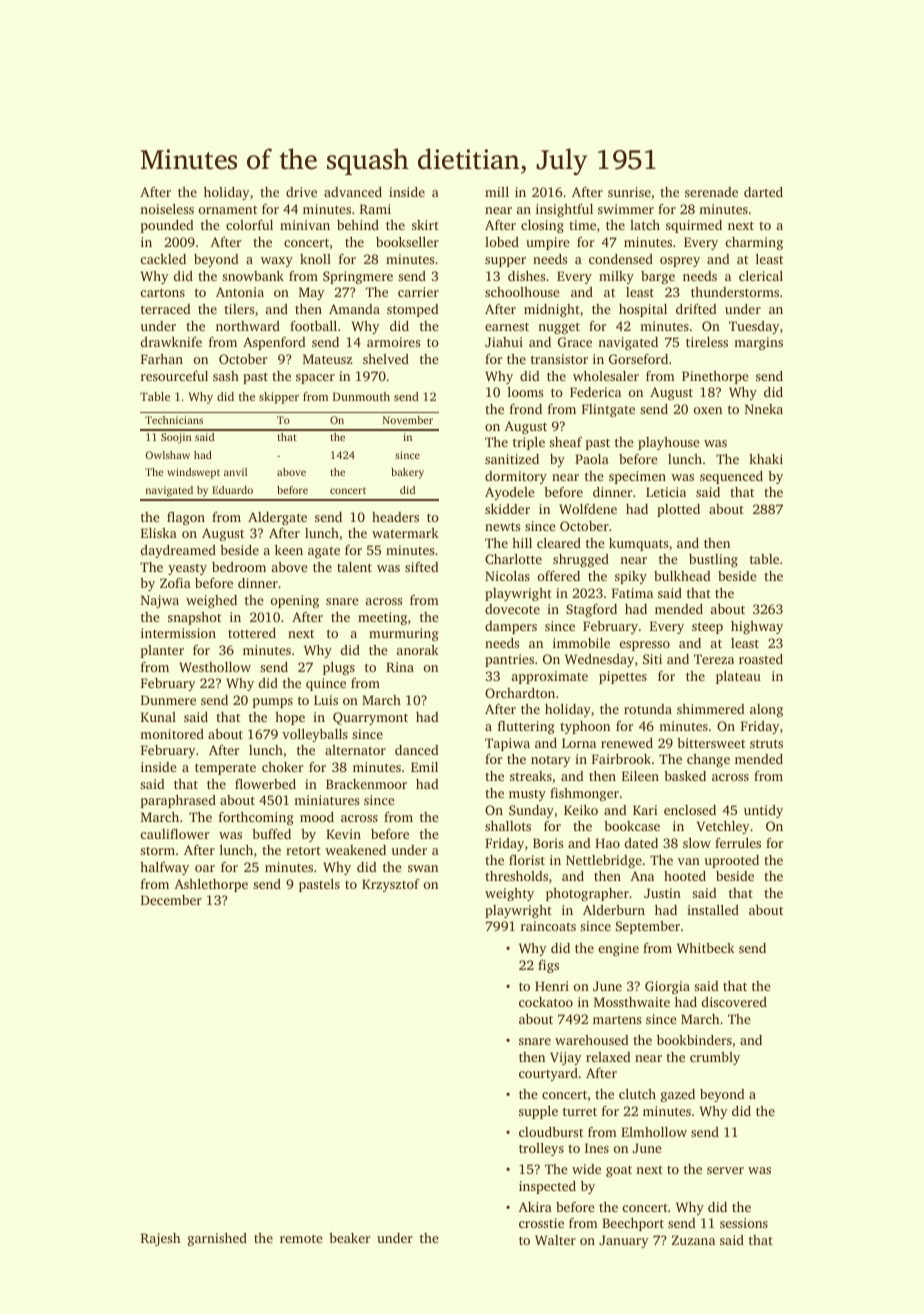  Describe the element at coordinates (289, 550) in the document. I see `keen` at that location.
